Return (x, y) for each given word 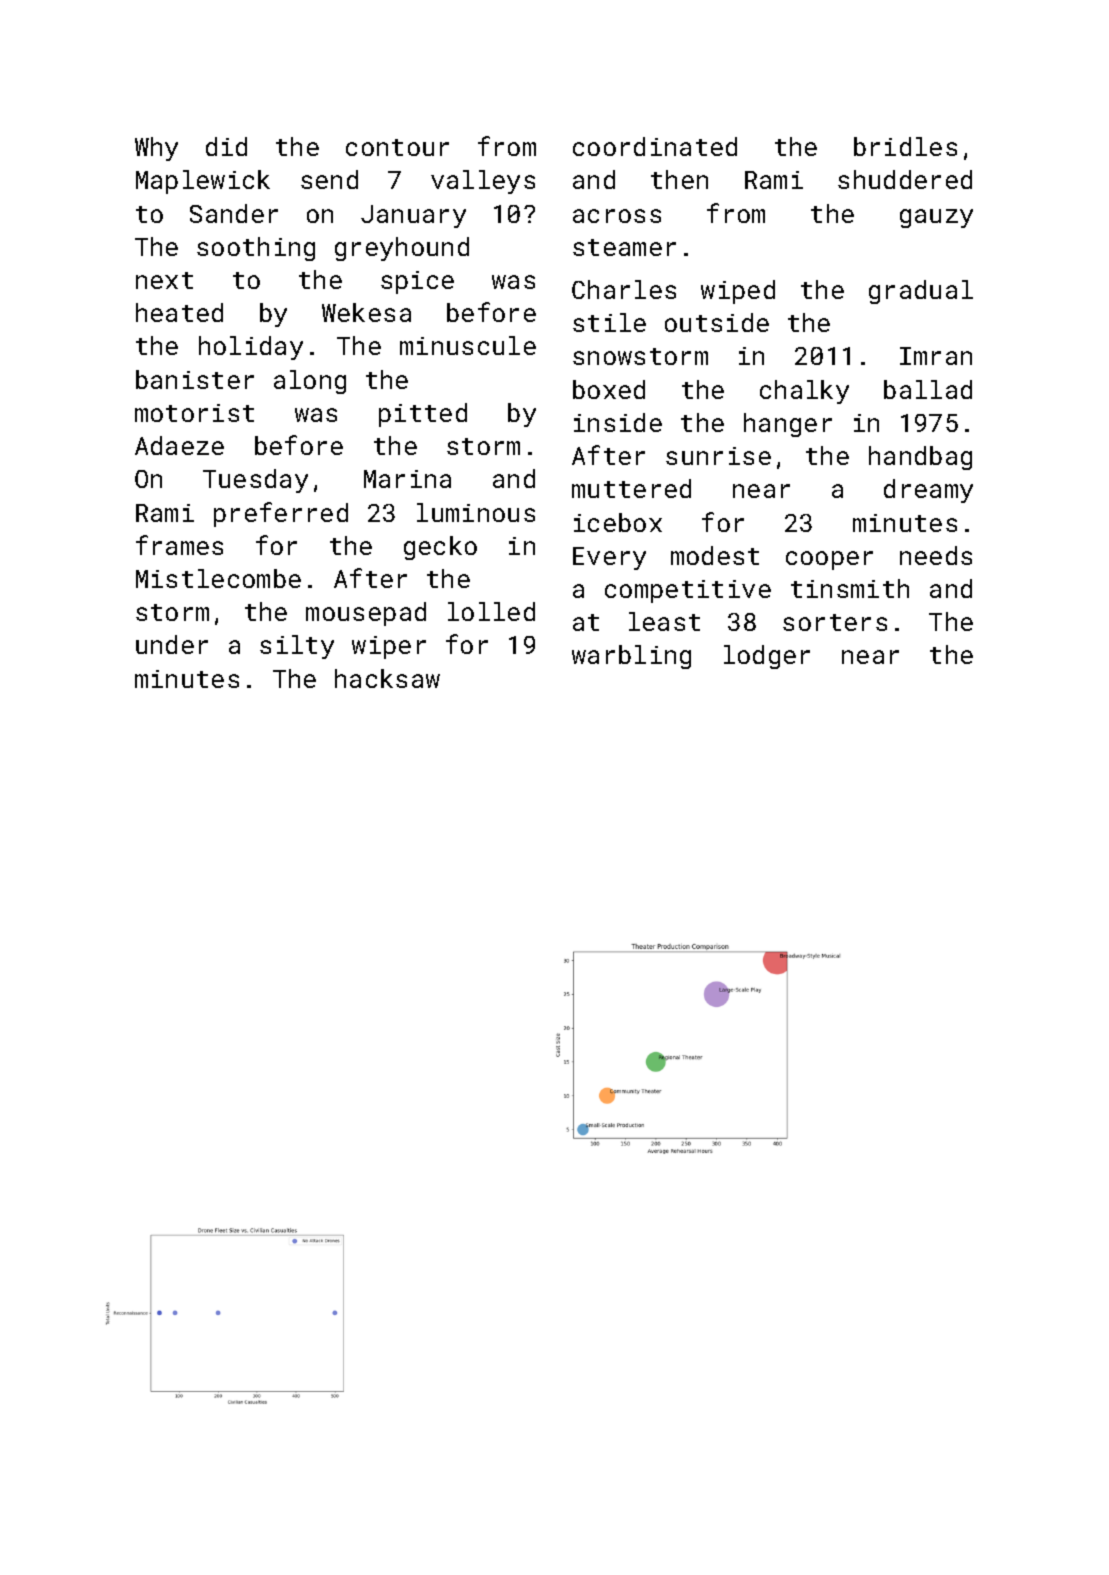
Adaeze (179, 445)
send (329, 179)
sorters (835, 622)
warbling (631, 657)
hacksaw (387, 678)
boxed (609, 389)
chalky (804, 392)
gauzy (936, 218)
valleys (483, 182)
